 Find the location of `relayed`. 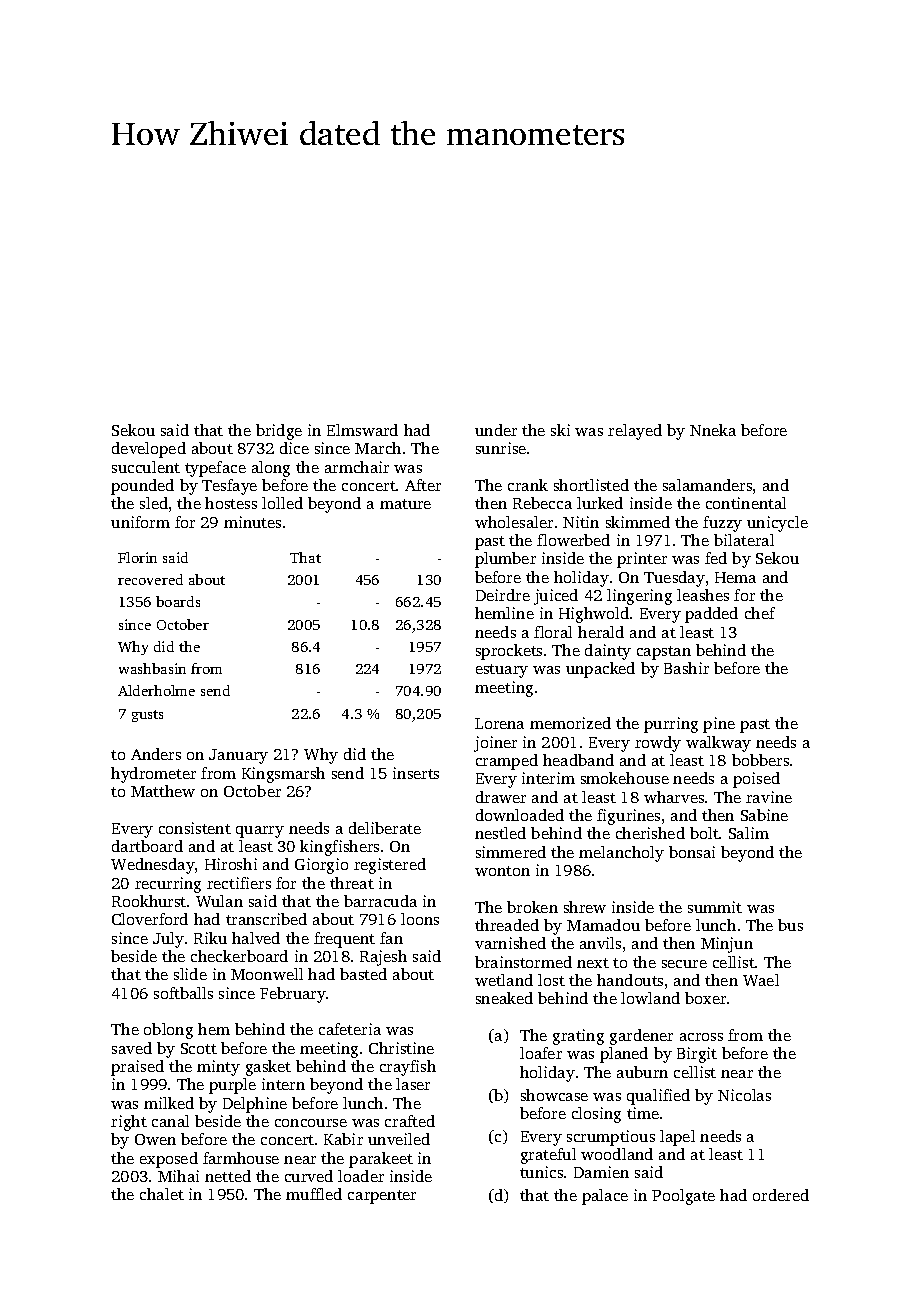

relayed is located at coordinates (635, 432).
